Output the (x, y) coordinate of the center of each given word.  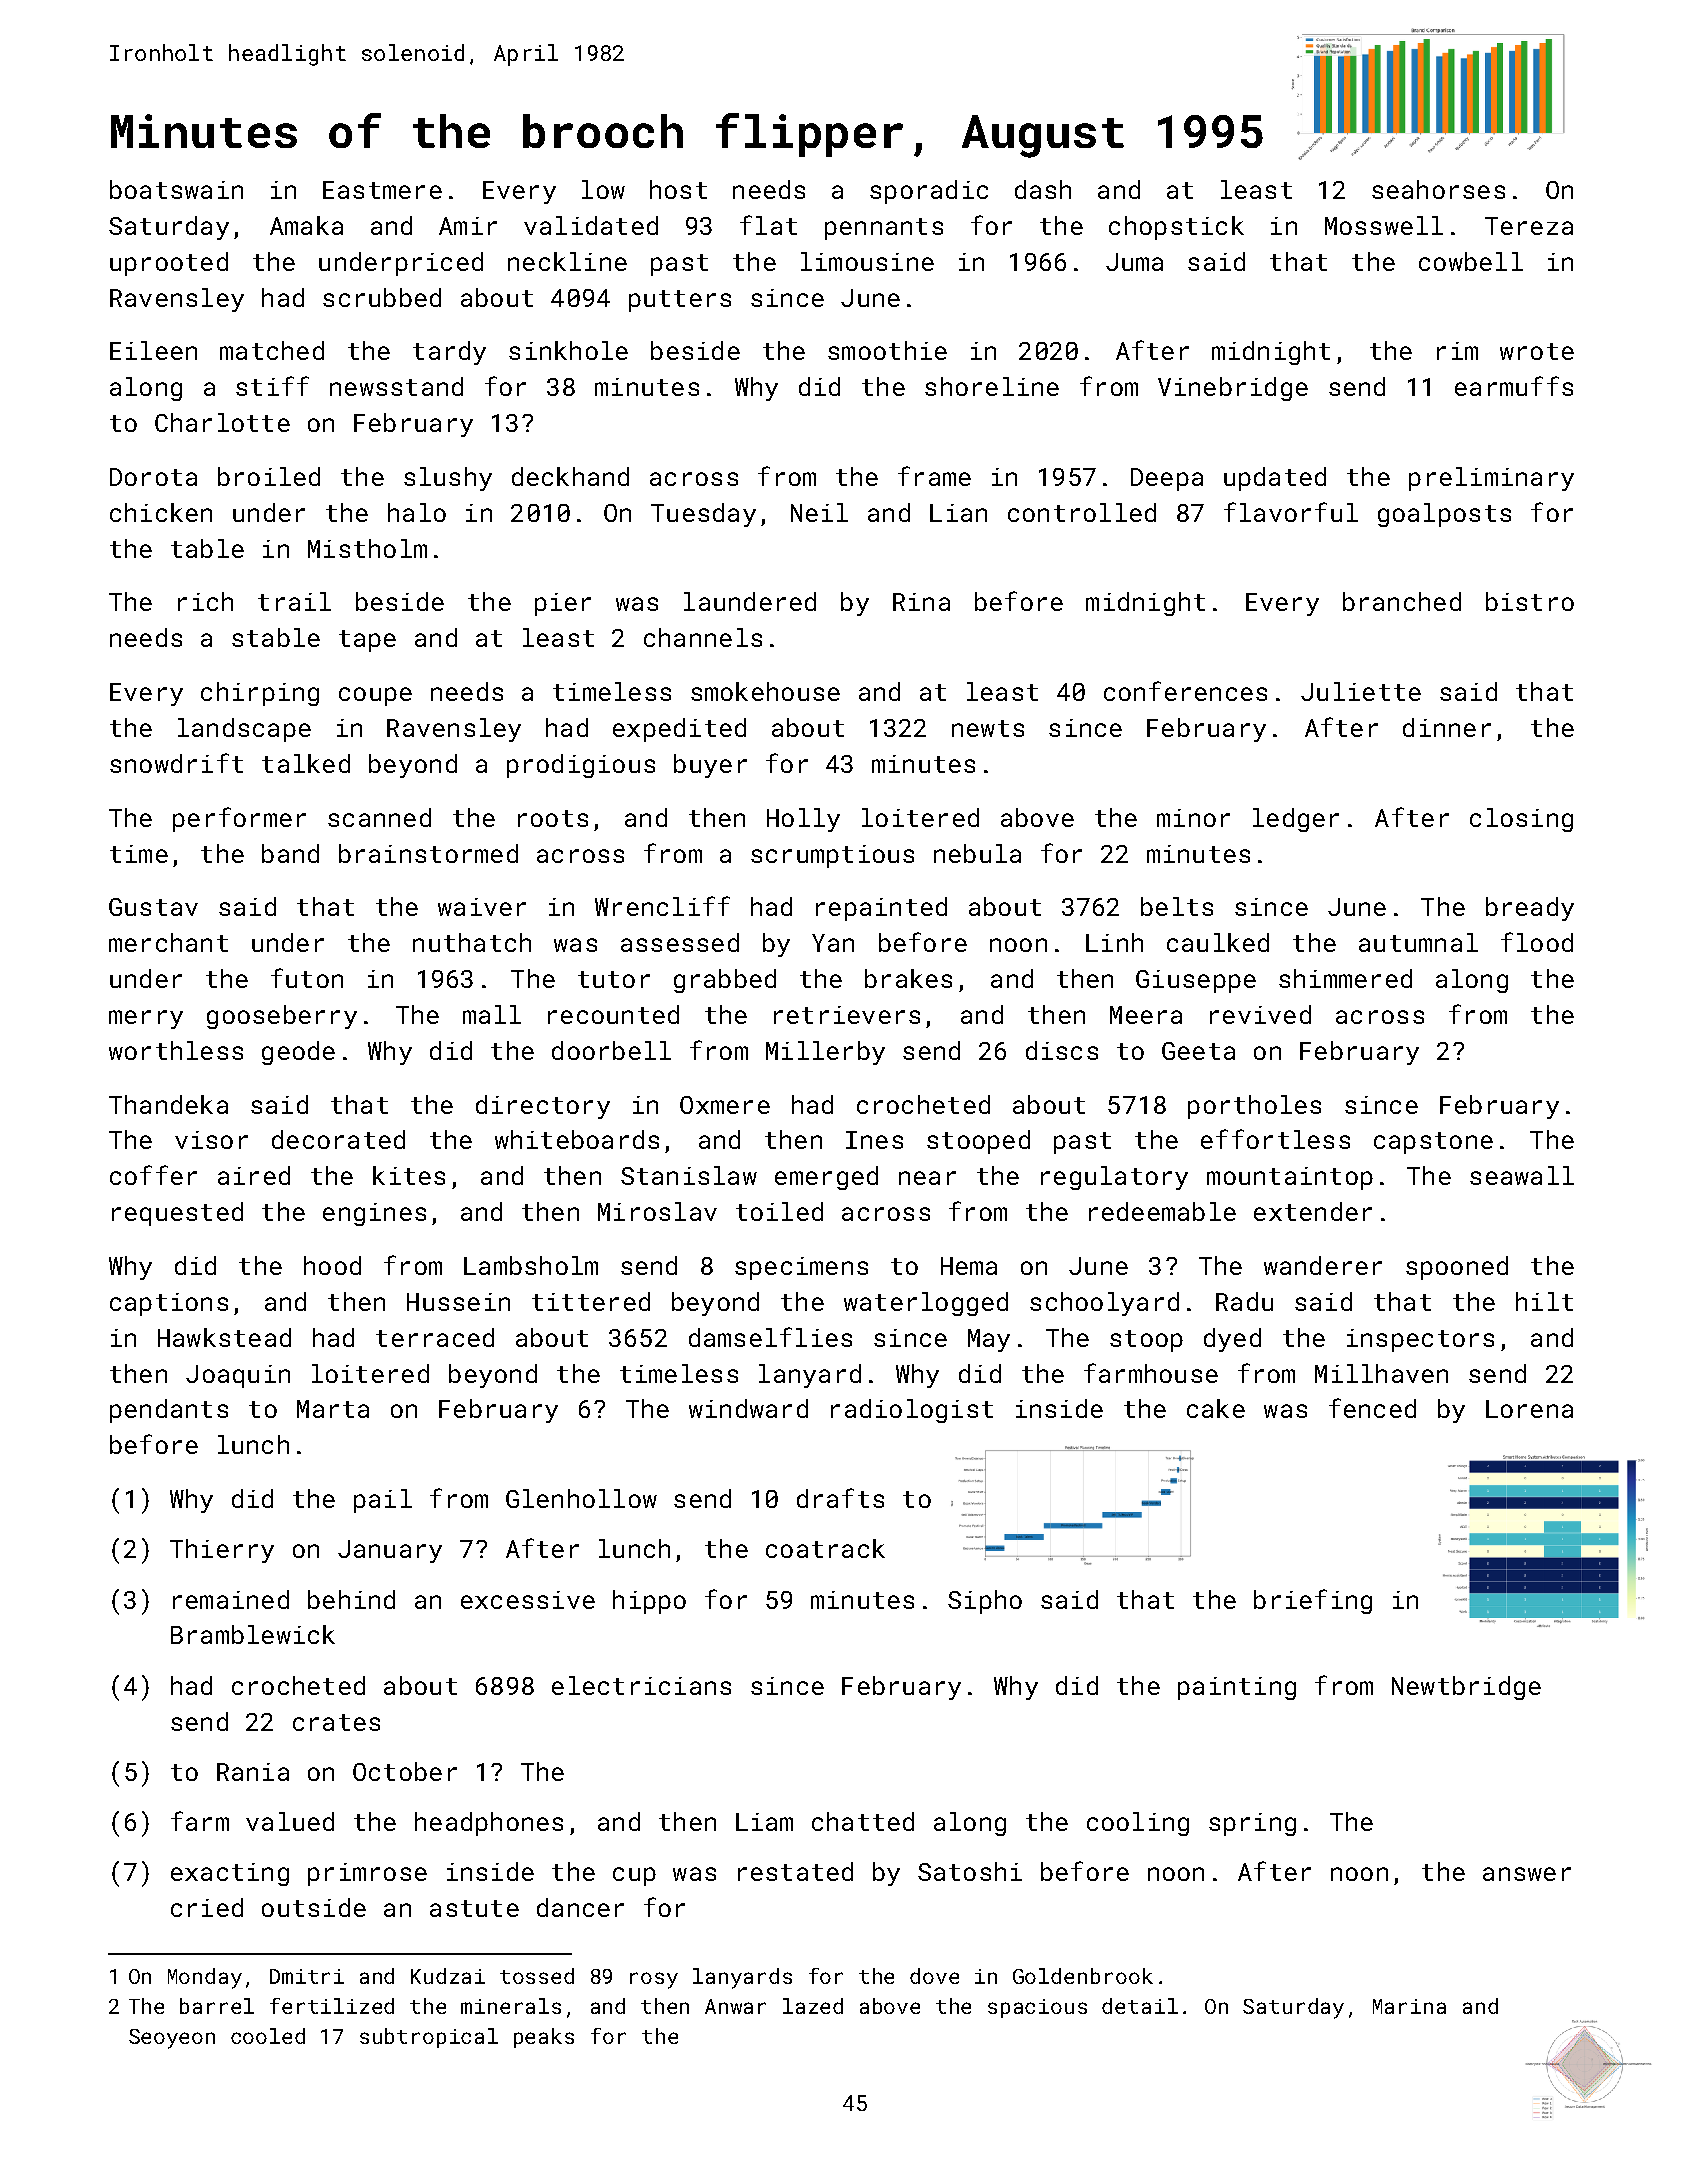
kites (409, 1175)
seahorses (1438, 189)
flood (1537, 942)
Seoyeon (172, 2039)
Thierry (222, 1551)
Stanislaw (689, 1175)
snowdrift (176, 763)
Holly (803, 820)
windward (748, 1408)
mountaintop (1290, 1178)
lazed (813, 2006)
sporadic (929, 192)
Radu (1244, 1301)
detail (1140, 2006)
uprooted (169, 264)
